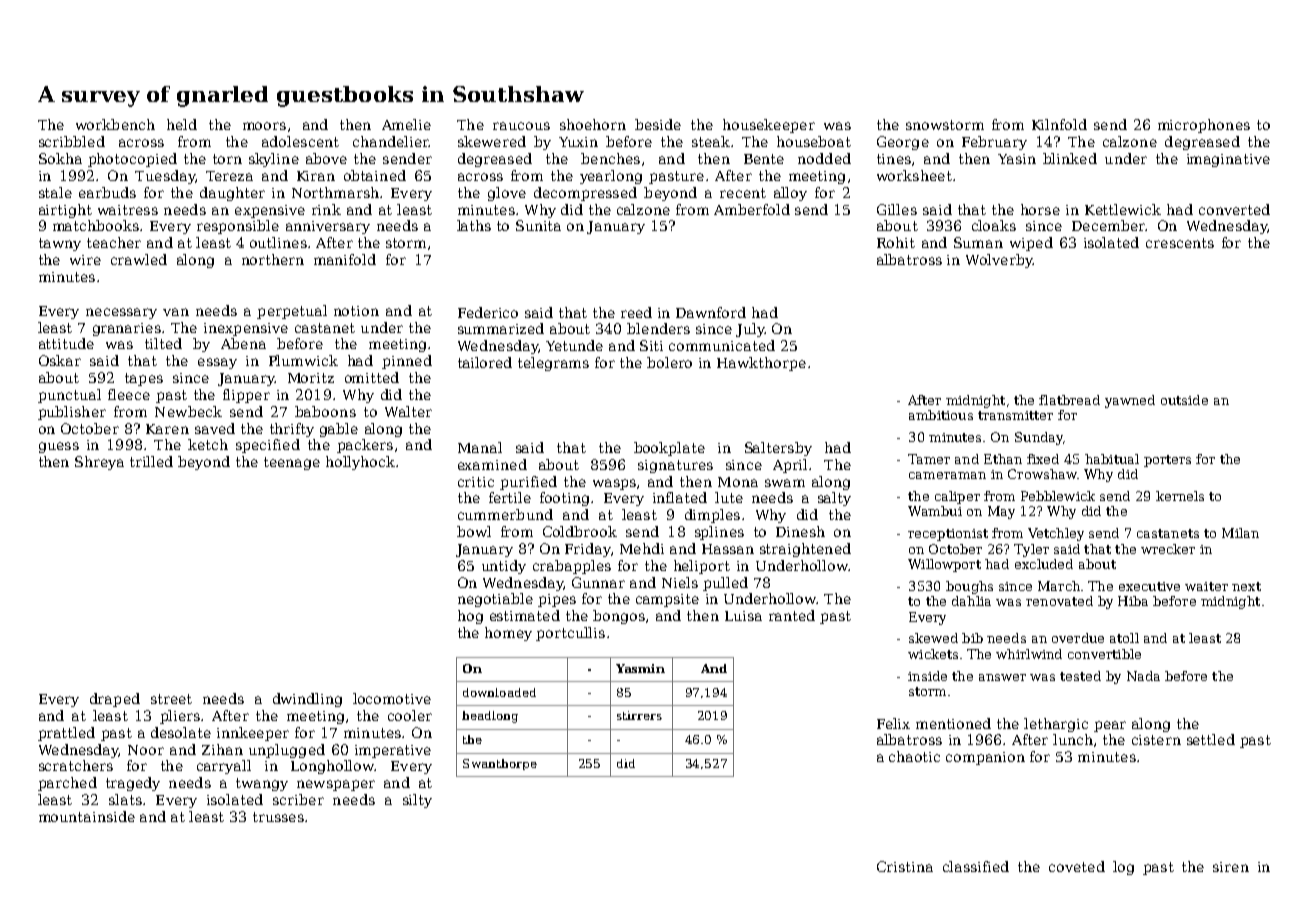 The width and height of the screenshot is (1308, 924). I want to click on moors, so click(264, 126).
